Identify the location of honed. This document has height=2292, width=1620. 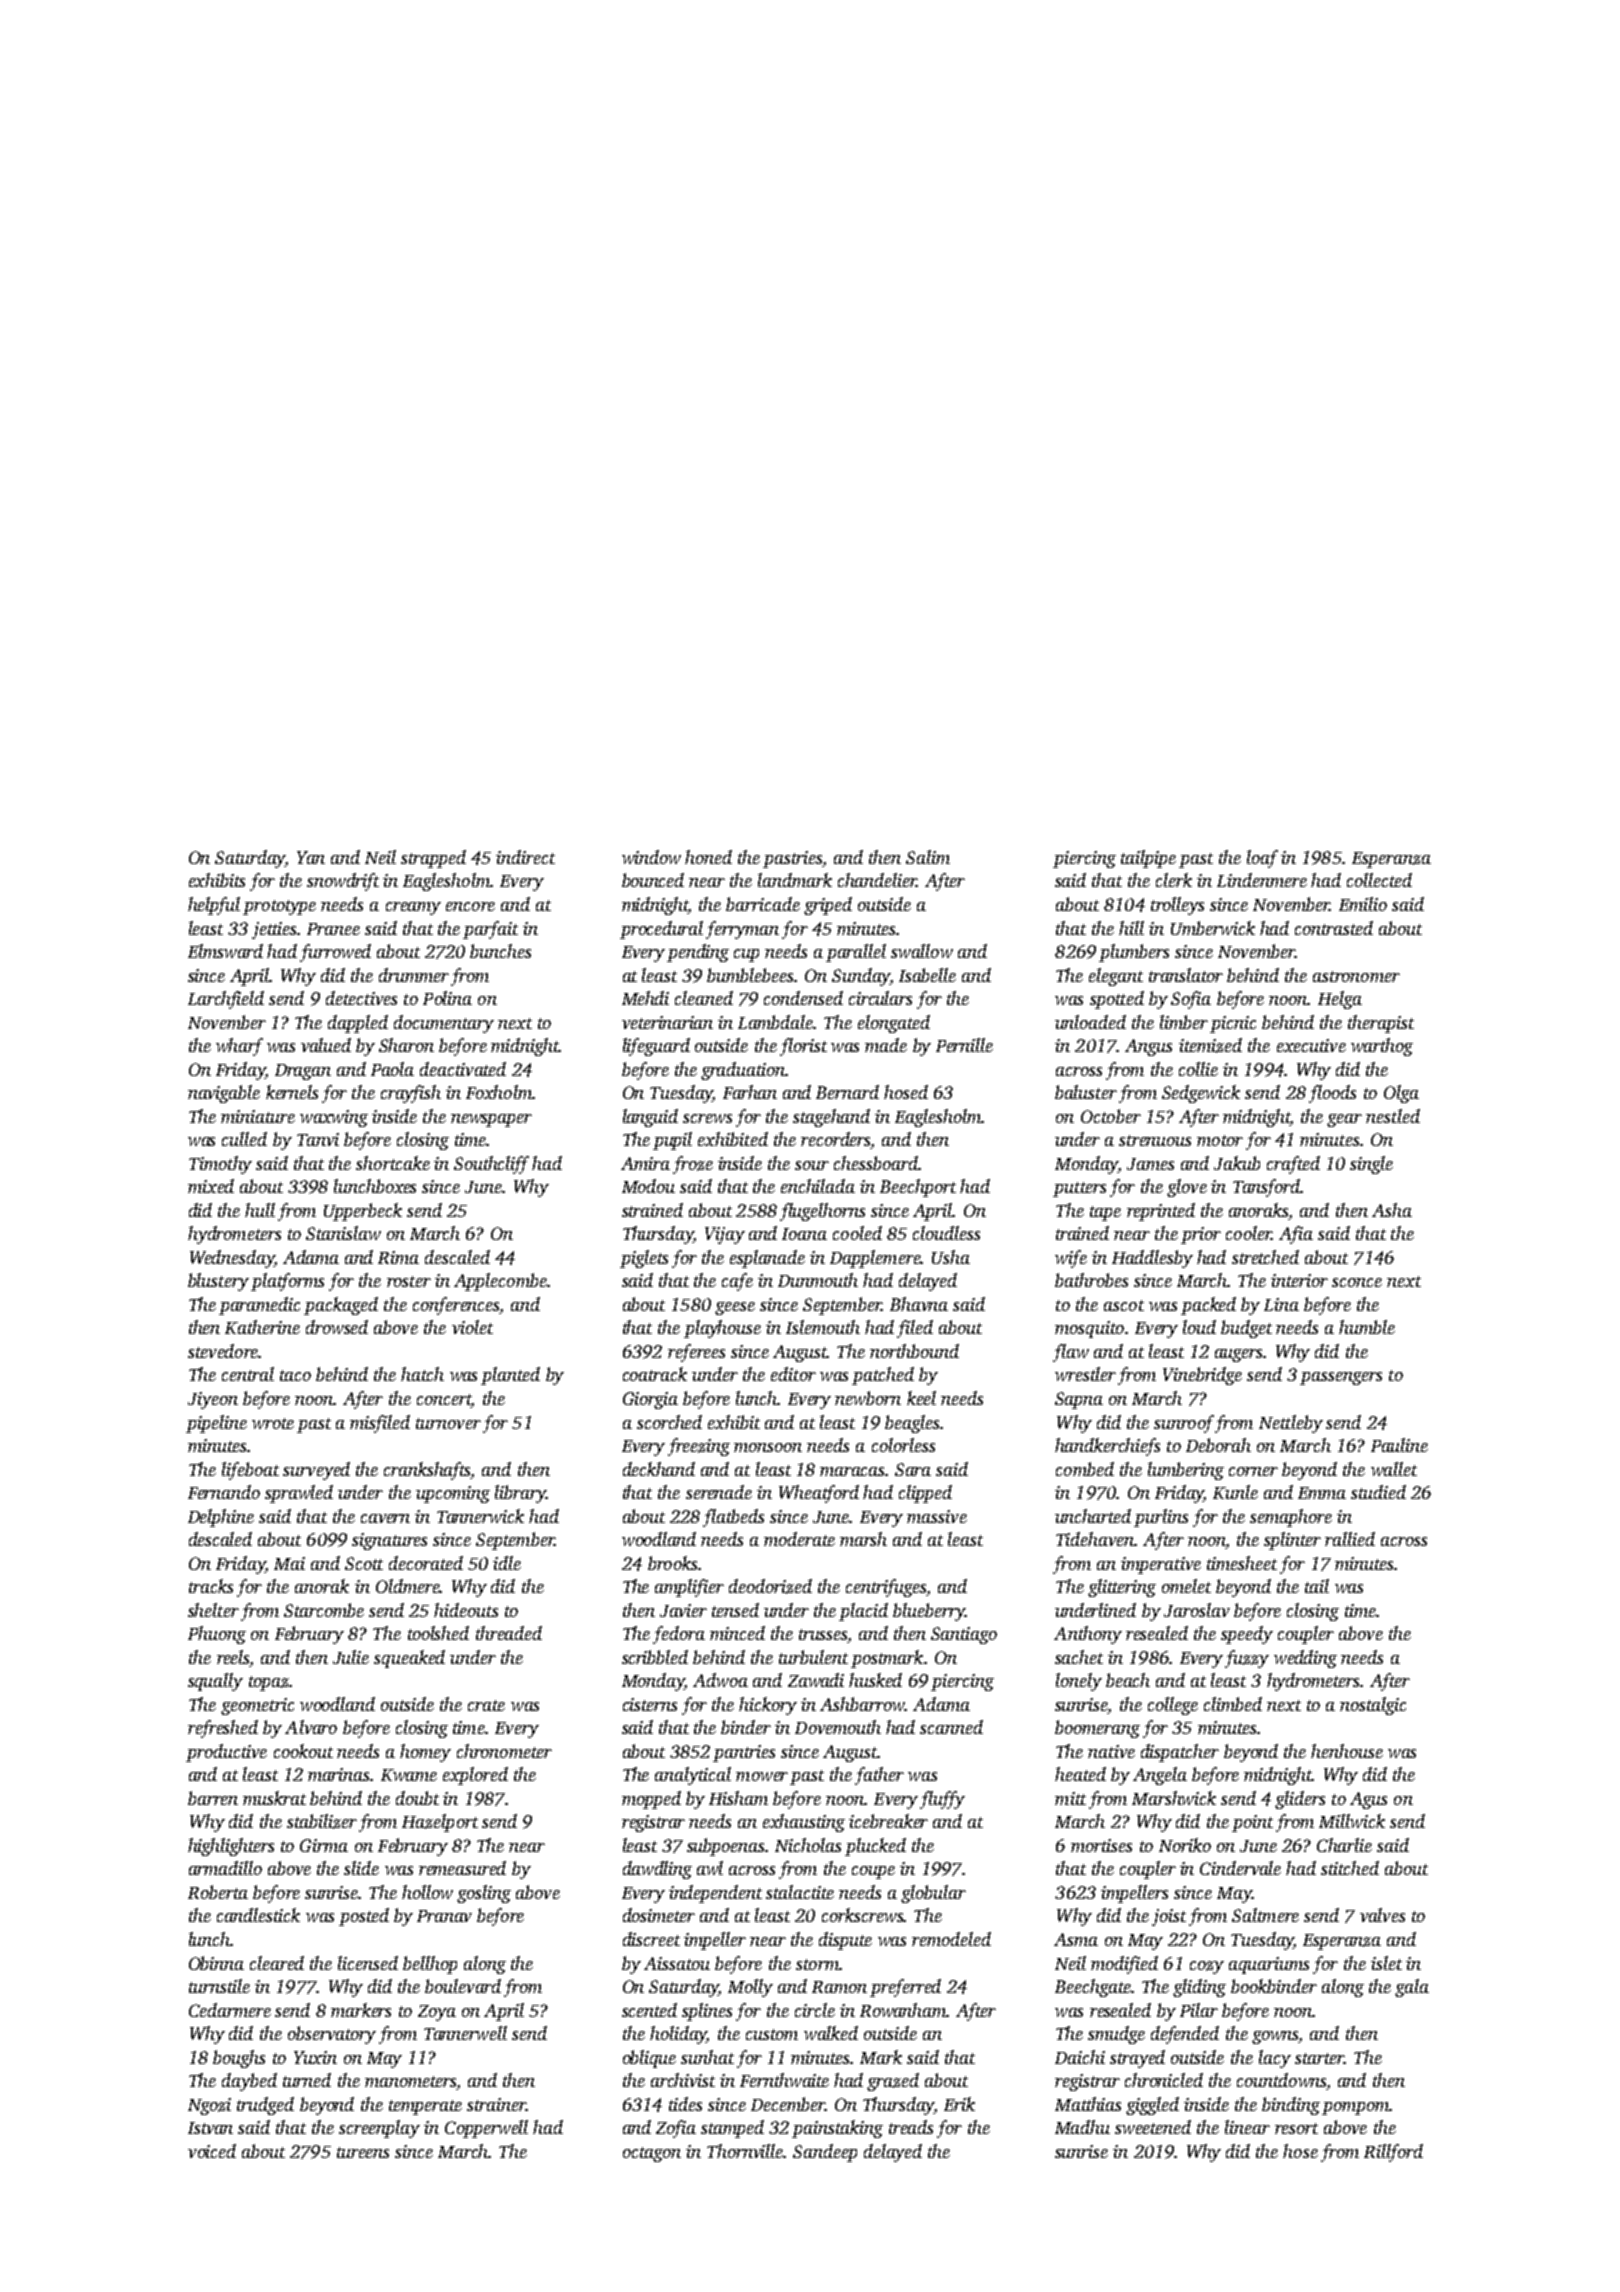
(708, 857).
